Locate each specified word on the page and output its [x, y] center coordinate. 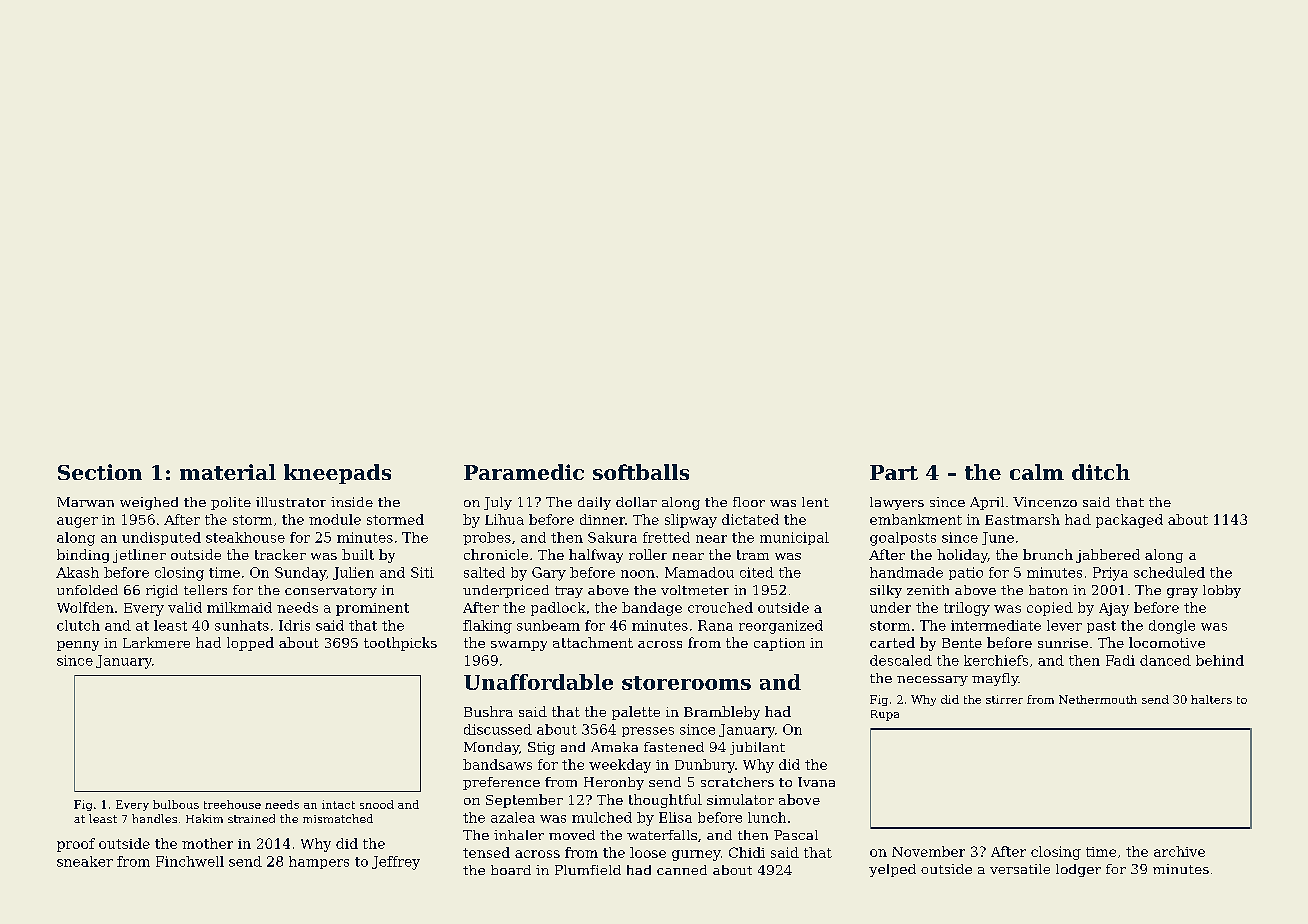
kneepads [337, 474]
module [335, 519]
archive [1179, 851]
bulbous [176, 804]
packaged [1129, 521]
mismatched [338, 818]
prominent [372, 609]
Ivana [816, 782]
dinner [602, 519]
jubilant [757, 748]
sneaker [85, 861]
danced [1165, 660]
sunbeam [548, 625]
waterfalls [662, 835]
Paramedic [524, 472]
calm [1037, 472]
